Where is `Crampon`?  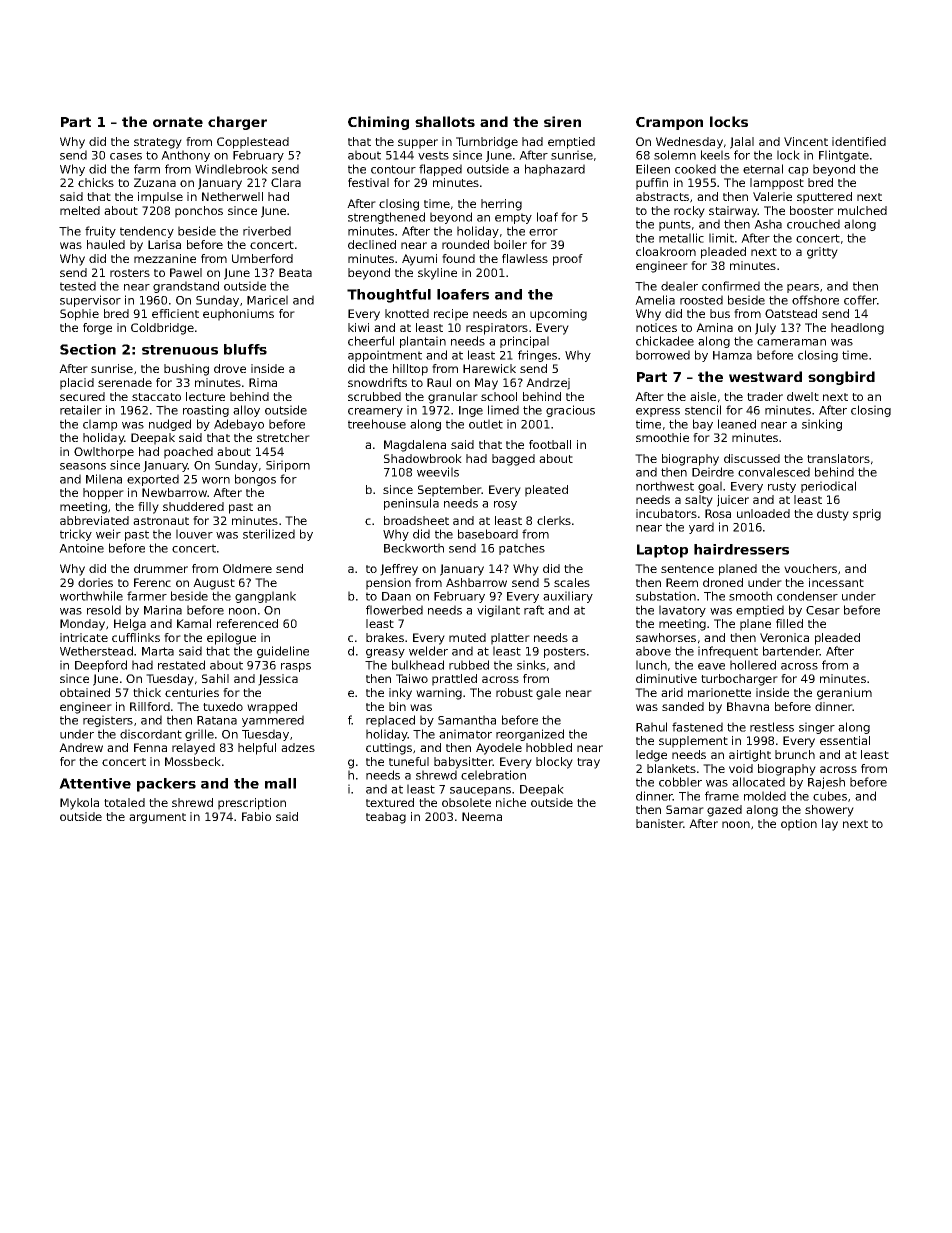
Crampon is located at coordinates (669, 123).
